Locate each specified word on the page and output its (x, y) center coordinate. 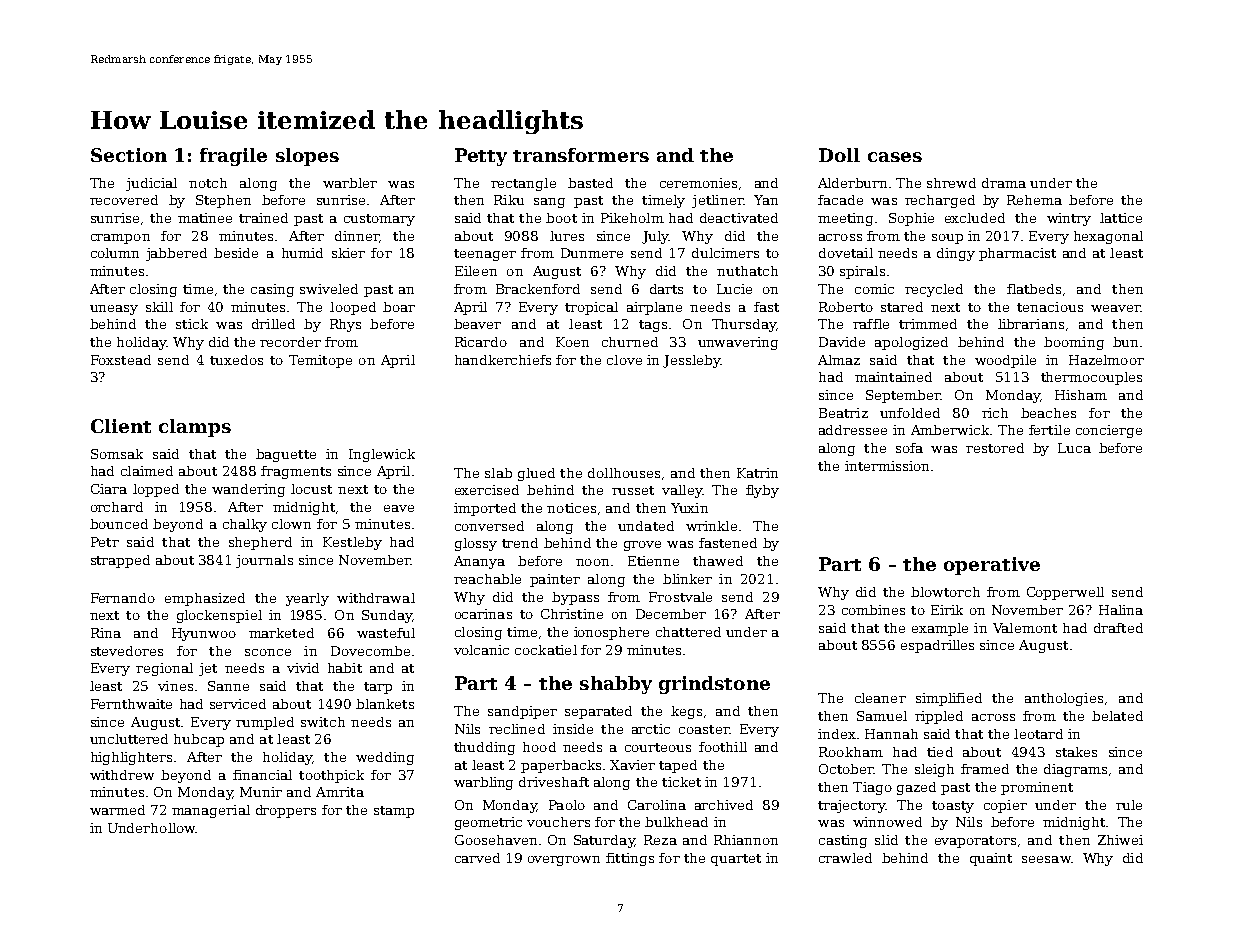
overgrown (564, 861)
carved (477, 858)
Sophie (911, 219)
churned (630, 342)
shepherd (260, 543)
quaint (991, 859)
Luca (1074, 448)
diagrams (1075, 770)
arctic (651, 729)
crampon (120, 239)
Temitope (320, 361)
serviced (238, 704)
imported (485, 509)
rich (995, 413)
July (655, 237)
